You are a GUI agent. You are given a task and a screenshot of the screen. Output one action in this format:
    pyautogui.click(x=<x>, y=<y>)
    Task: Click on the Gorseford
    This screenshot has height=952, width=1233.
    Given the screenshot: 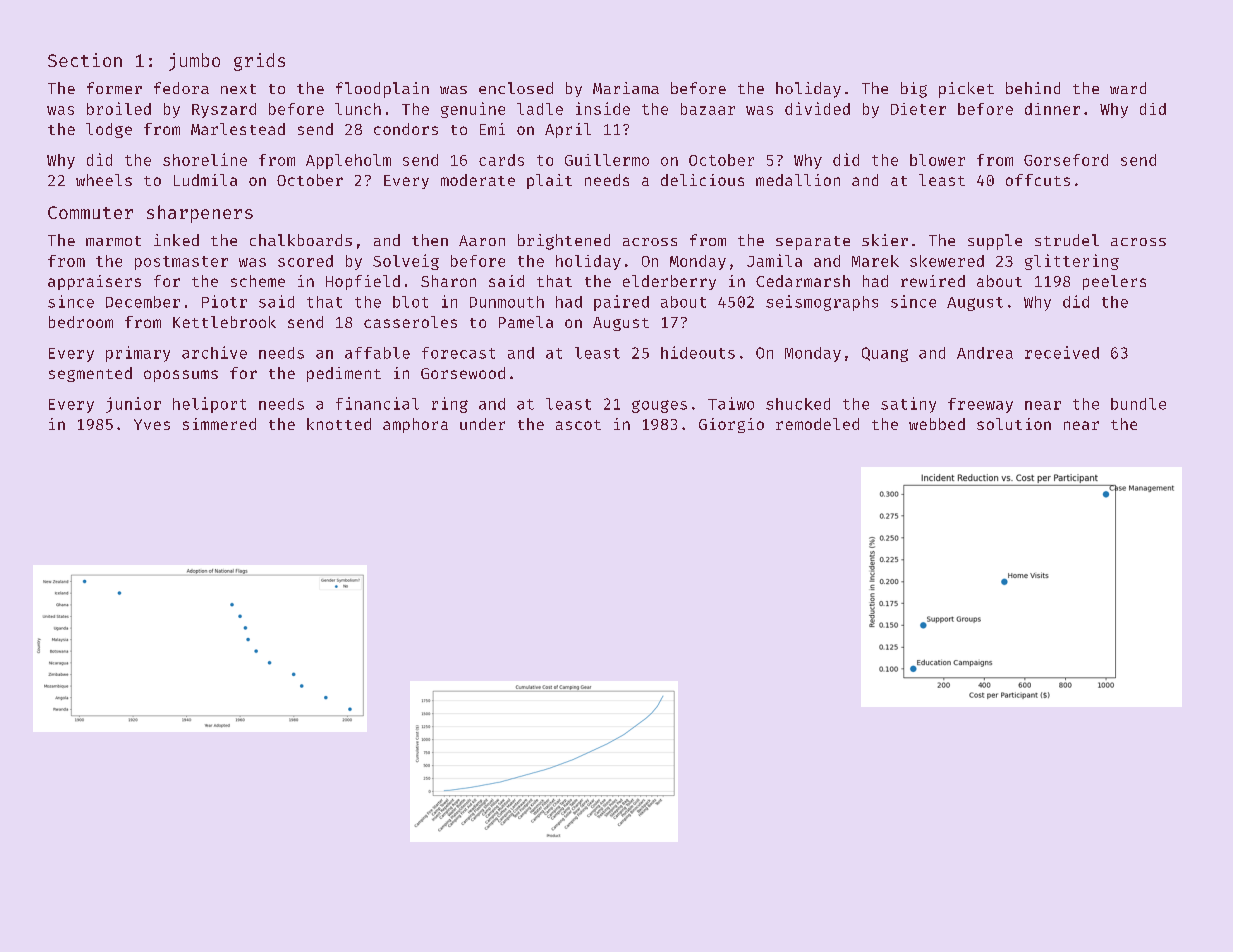 What is the action you would take?
    pyautogui.click(x=1066, y=160)
